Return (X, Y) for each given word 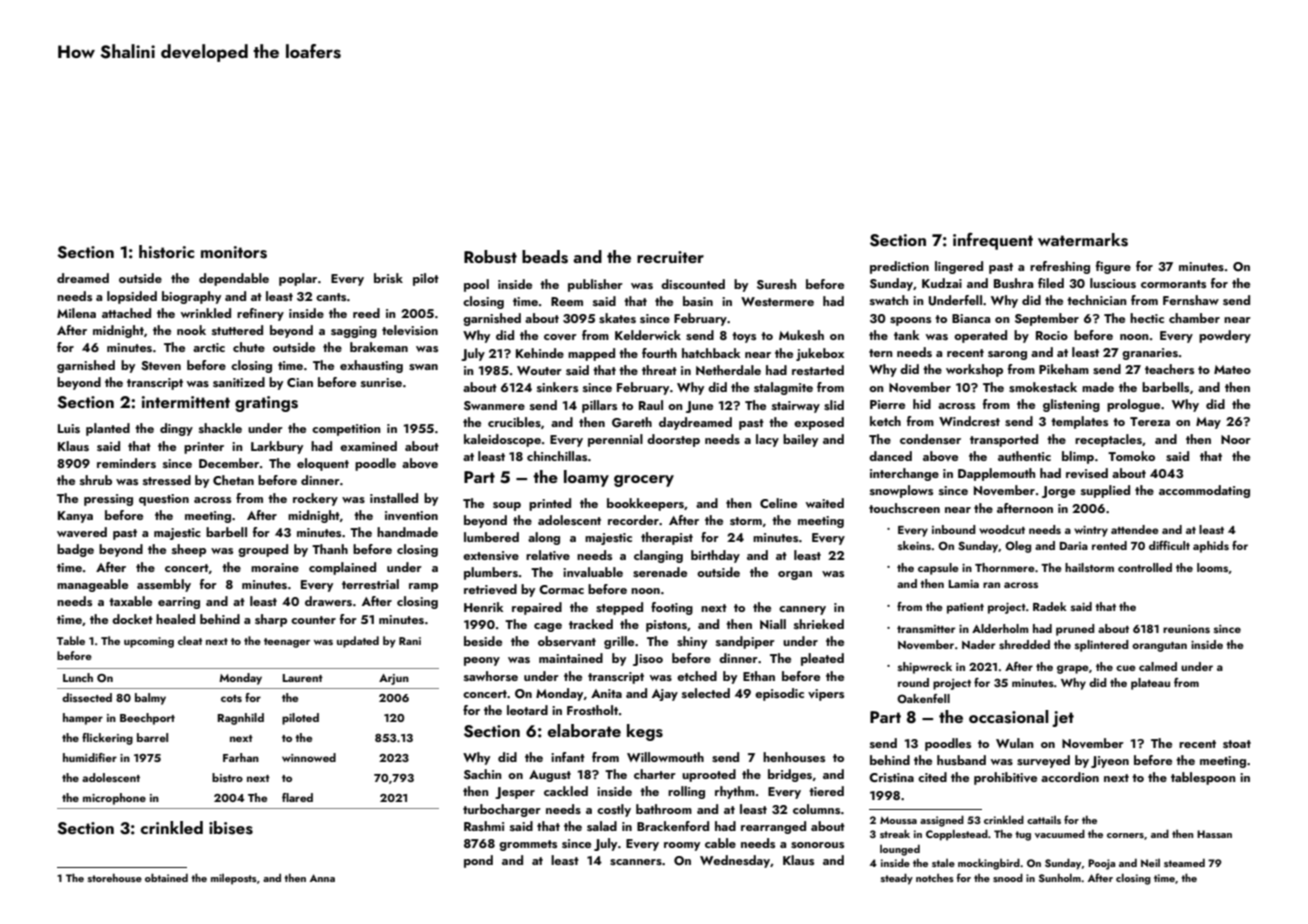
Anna (322, 878)
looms (1212, 567)
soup (507, 506)
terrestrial (370, 584)
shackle (220, 428)
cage (548, 627)
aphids (1211, 547)
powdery (1225, 336)
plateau (1150, 684)
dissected (87, 697)
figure (1113, 267)
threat (659, 370)
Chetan (233, 480)
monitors (234, 252)
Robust (490, 257)
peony (482, 661)
